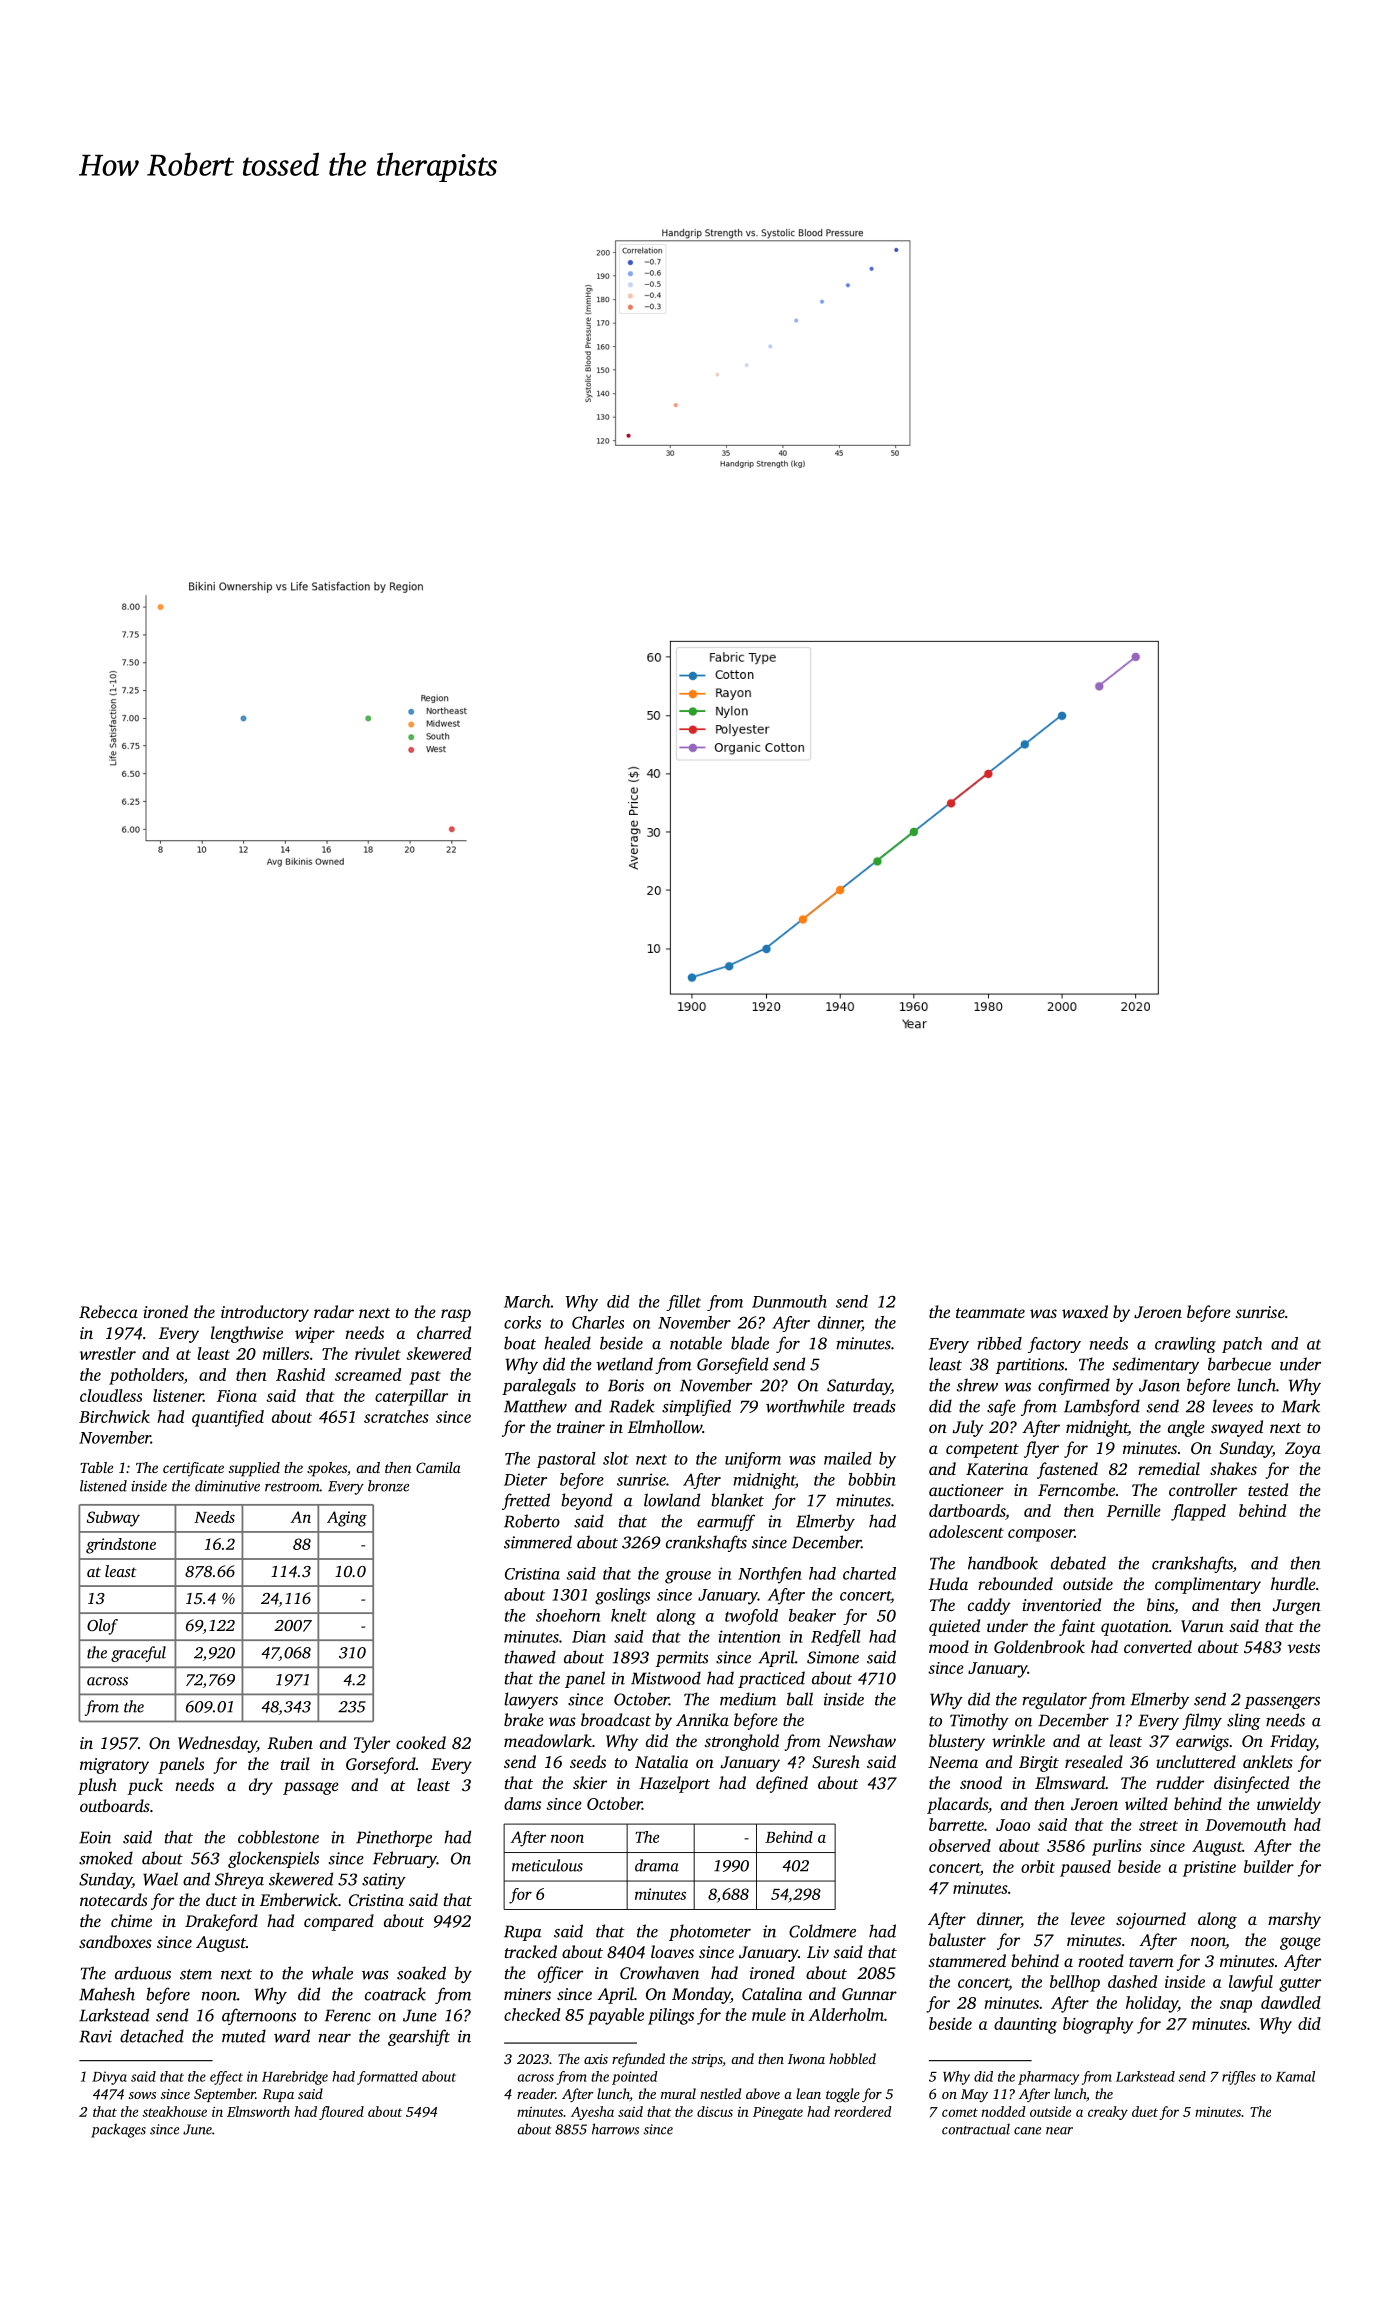 The height and width of the screenshot is (2306, 1400). Describe the element at coordinates (108, 1311) in the screenshot. I see `Rebecca` at that location.
